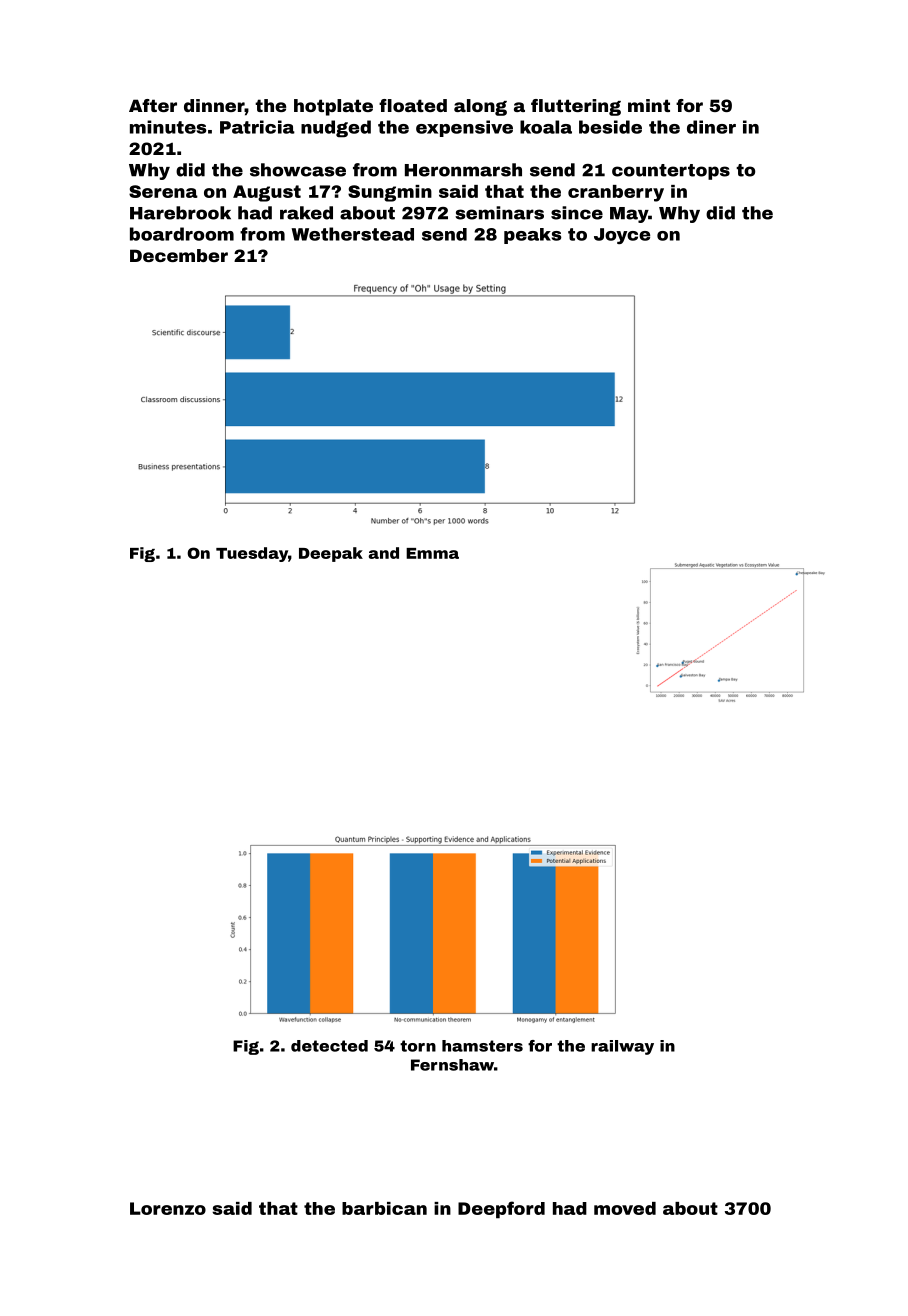 The width and height of the screenshot is (908, 1316). What do you see at coordinates (649, 105) in the screenshot?
I see `mint` at bounding box center [649, 105].
